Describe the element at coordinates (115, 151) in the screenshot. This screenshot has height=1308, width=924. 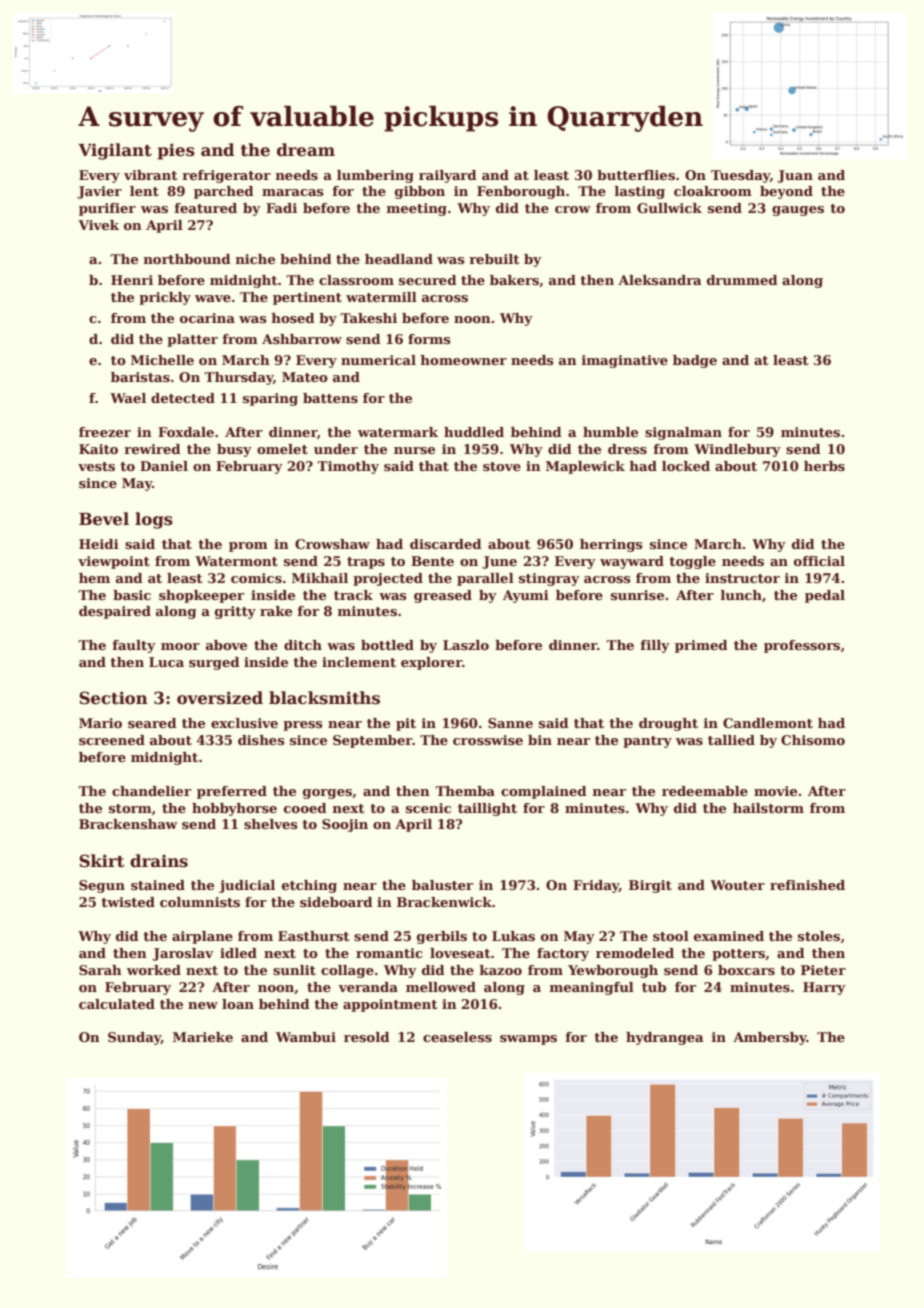
I see `Vigilant` at that location.
